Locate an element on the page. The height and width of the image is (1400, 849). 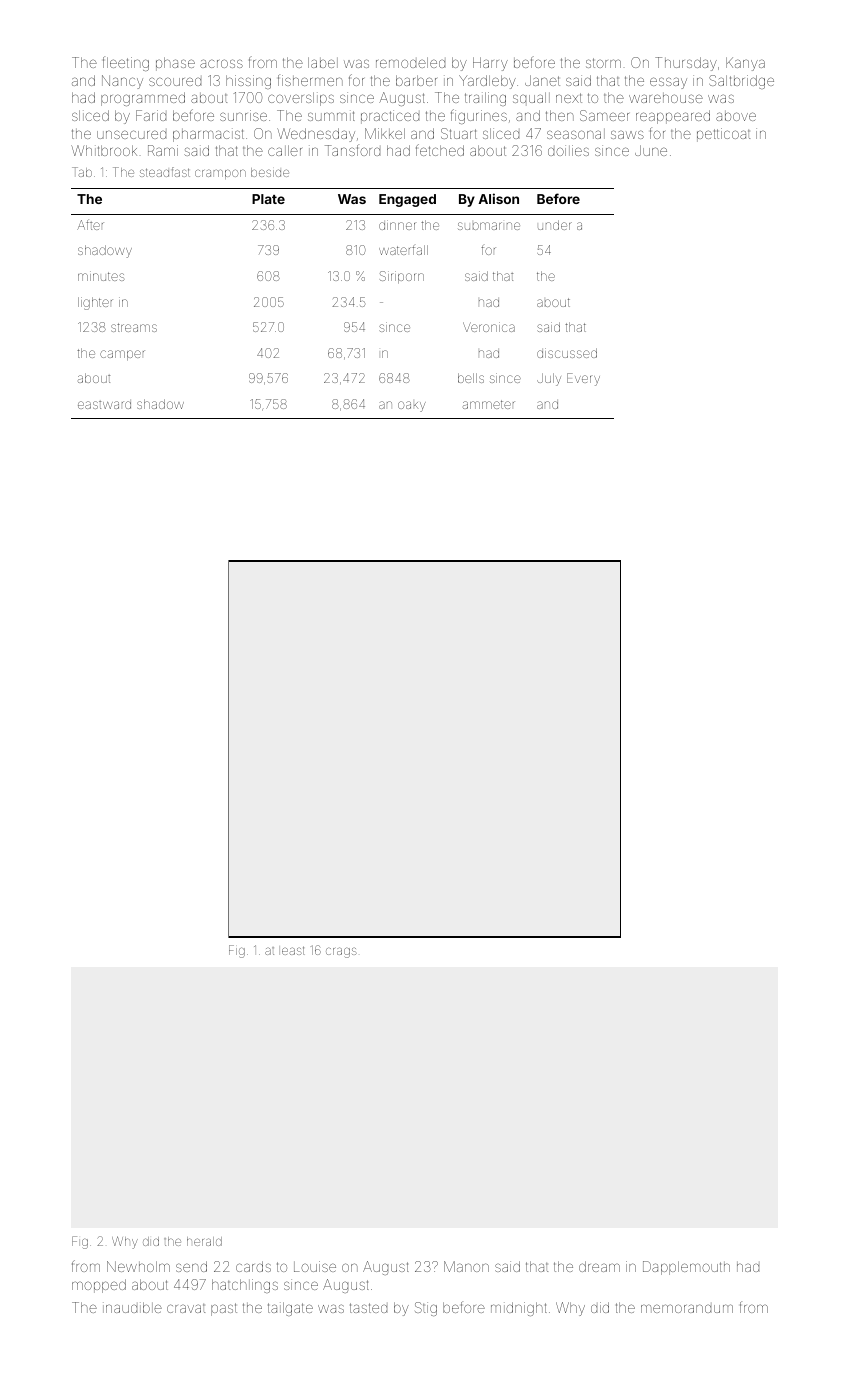
memorandum is located at coordinates (687, 1308).
